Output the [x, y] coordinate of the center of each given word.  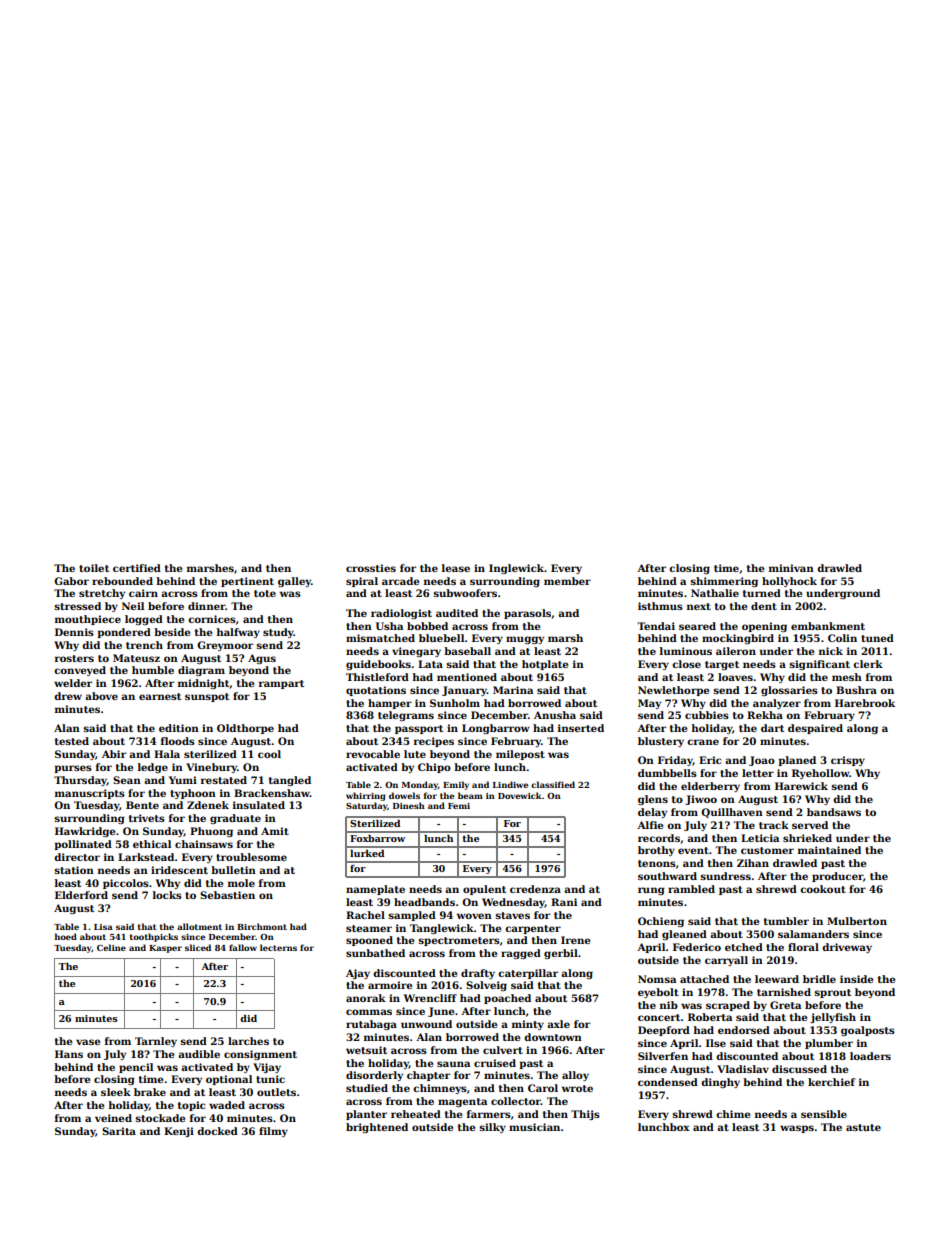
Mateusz [136, 658]
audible [199, 1054]
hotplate [545, 665]
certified [137, 568]
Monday [420, 785]
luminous [686, 651]
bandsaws [834, 812]
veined [113, 1118]
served [810, 825]
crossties [371, 568]
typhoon [193, 794]
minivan [791, 568]
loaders [870, 1056]
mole [241, 883]
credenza [535, 889]
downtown [553, 1037]
